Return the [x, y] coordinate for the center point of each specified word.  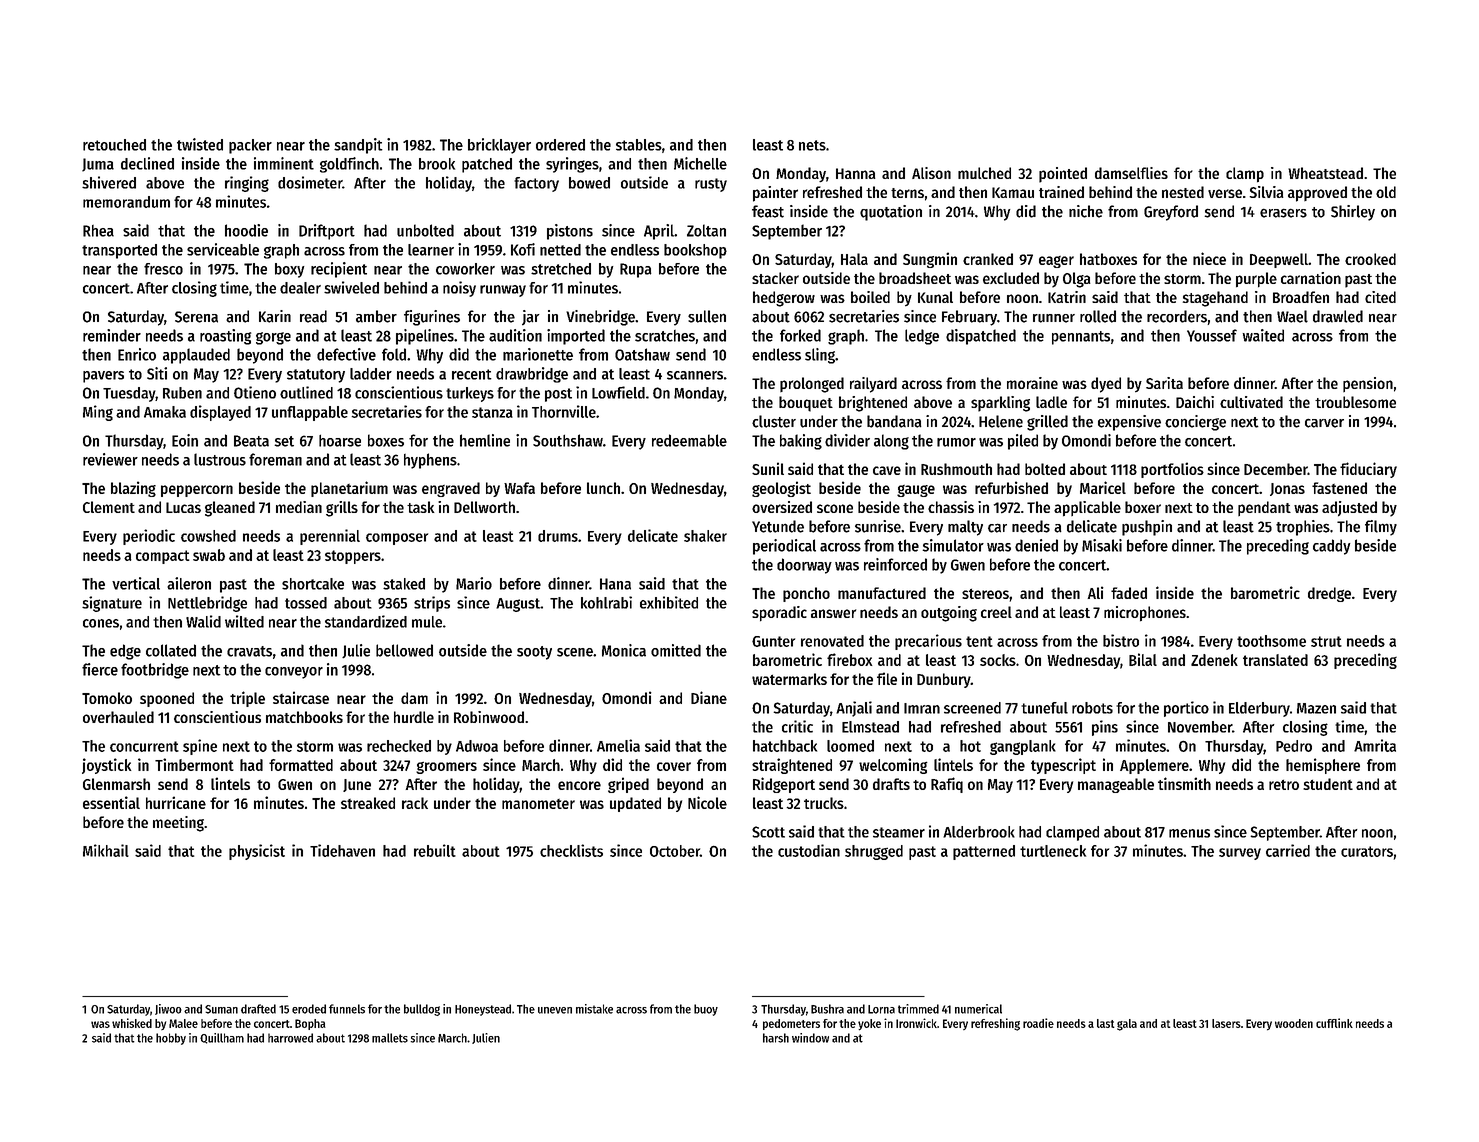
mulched [984, 173]
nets [812, 145]
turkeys [470, 394]
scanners [695, 375]
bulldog [422, 1010]
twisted [200, 144]
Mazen [1316, 708]
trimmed [918, 1009]
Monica [624, 650]
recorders [1177, 316]
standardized [366, 621]
